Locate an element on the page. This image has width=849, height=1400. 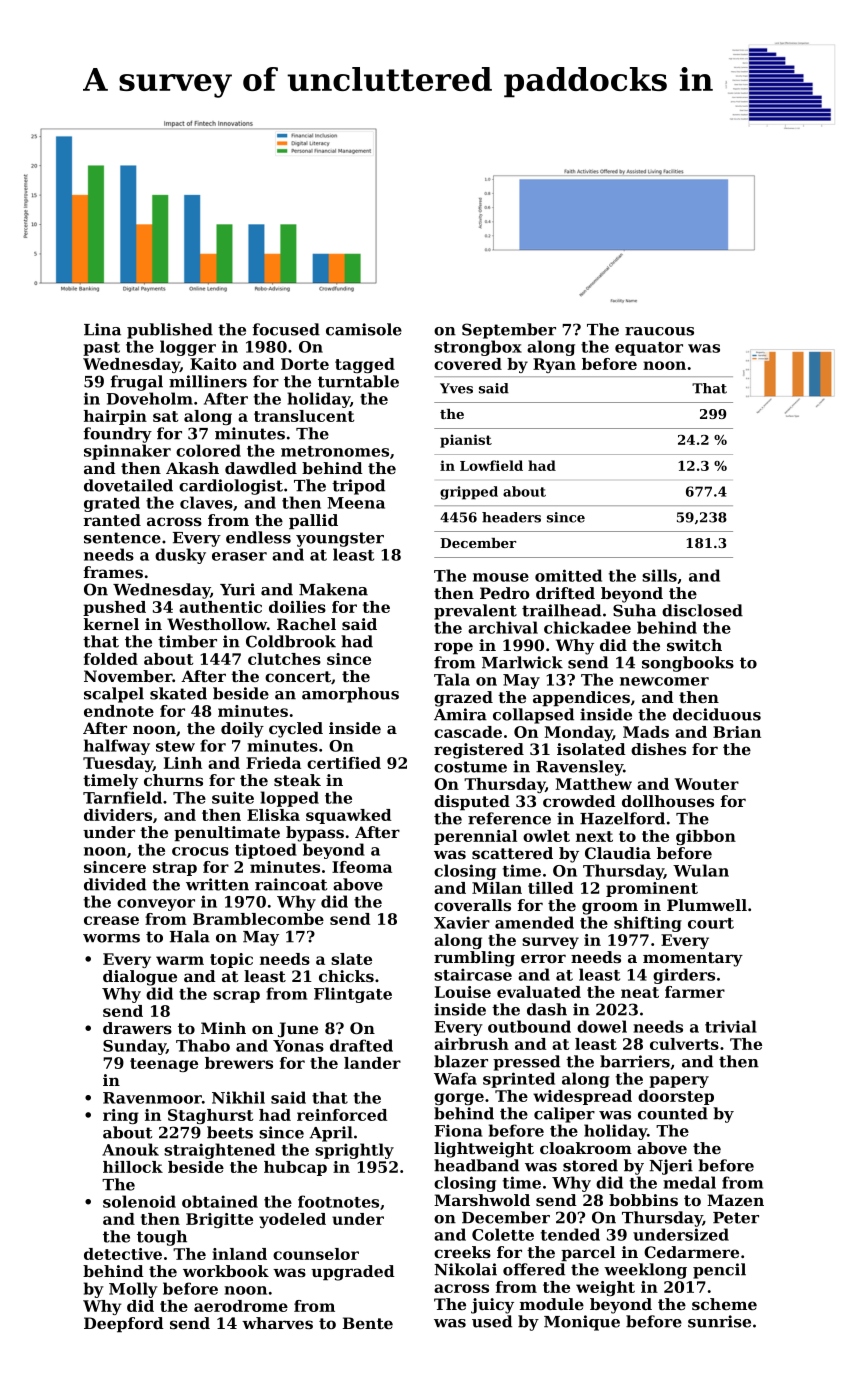
isolated is located at coordinates (591, 749).
